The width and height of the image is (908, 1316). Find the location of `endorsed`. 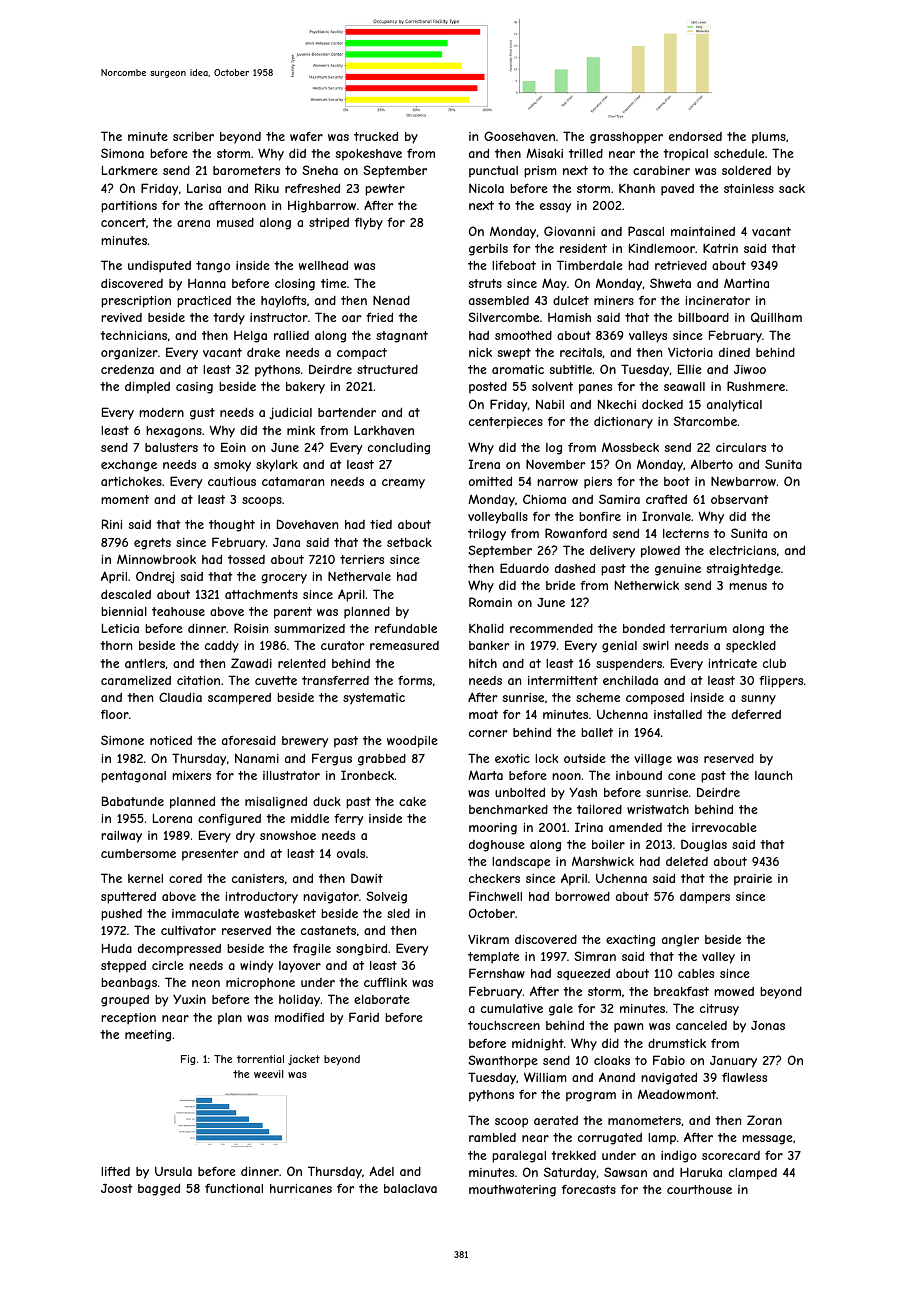

endorsed is located at coordinates (695, 136).
